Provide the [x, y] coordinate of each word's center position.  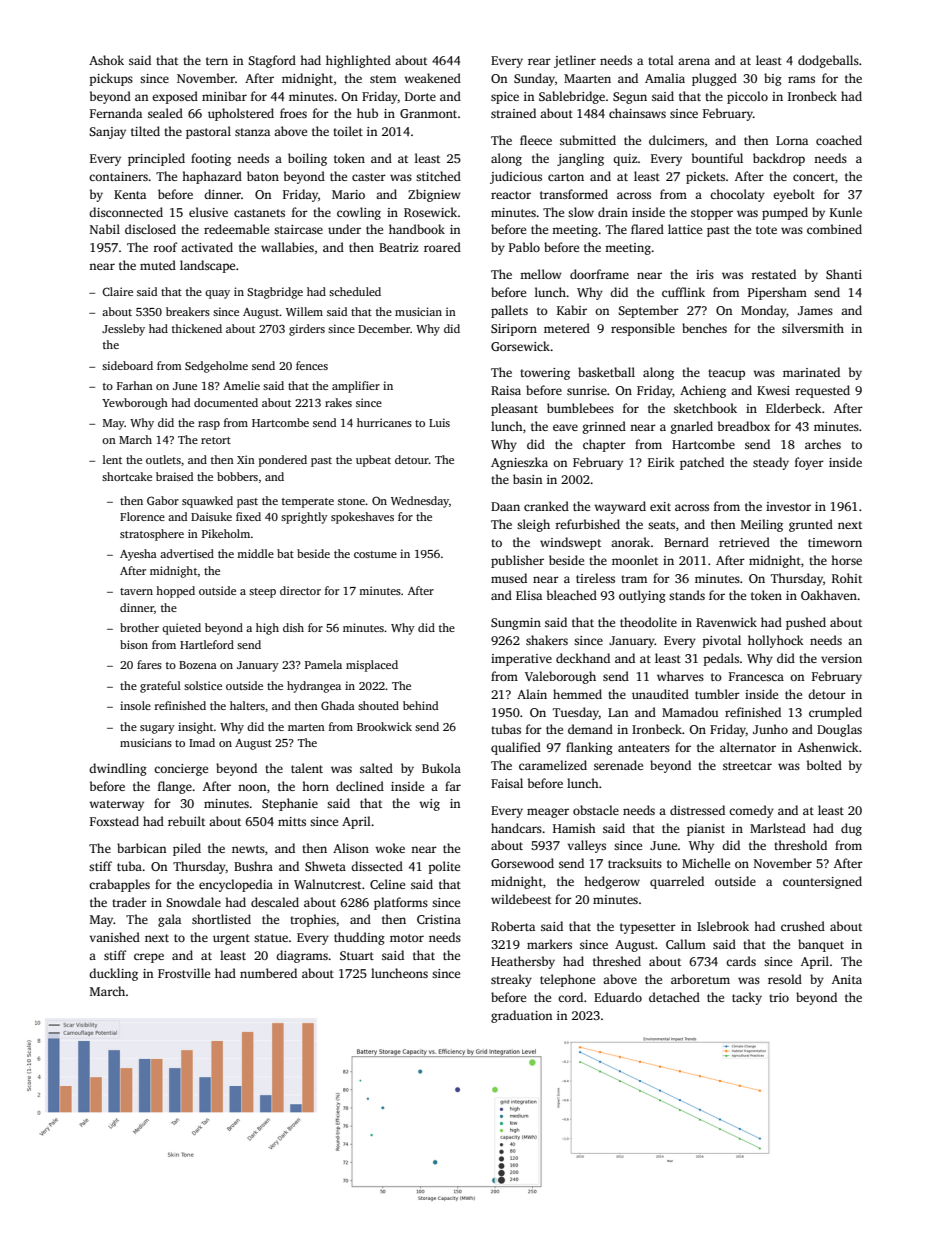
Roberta [513, 926]
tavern [136, 591]
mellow [541, 274]
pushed [806, 623]
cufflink [683, 292]
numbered [268, 973]
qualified [516, 748]
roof [166, 247]
